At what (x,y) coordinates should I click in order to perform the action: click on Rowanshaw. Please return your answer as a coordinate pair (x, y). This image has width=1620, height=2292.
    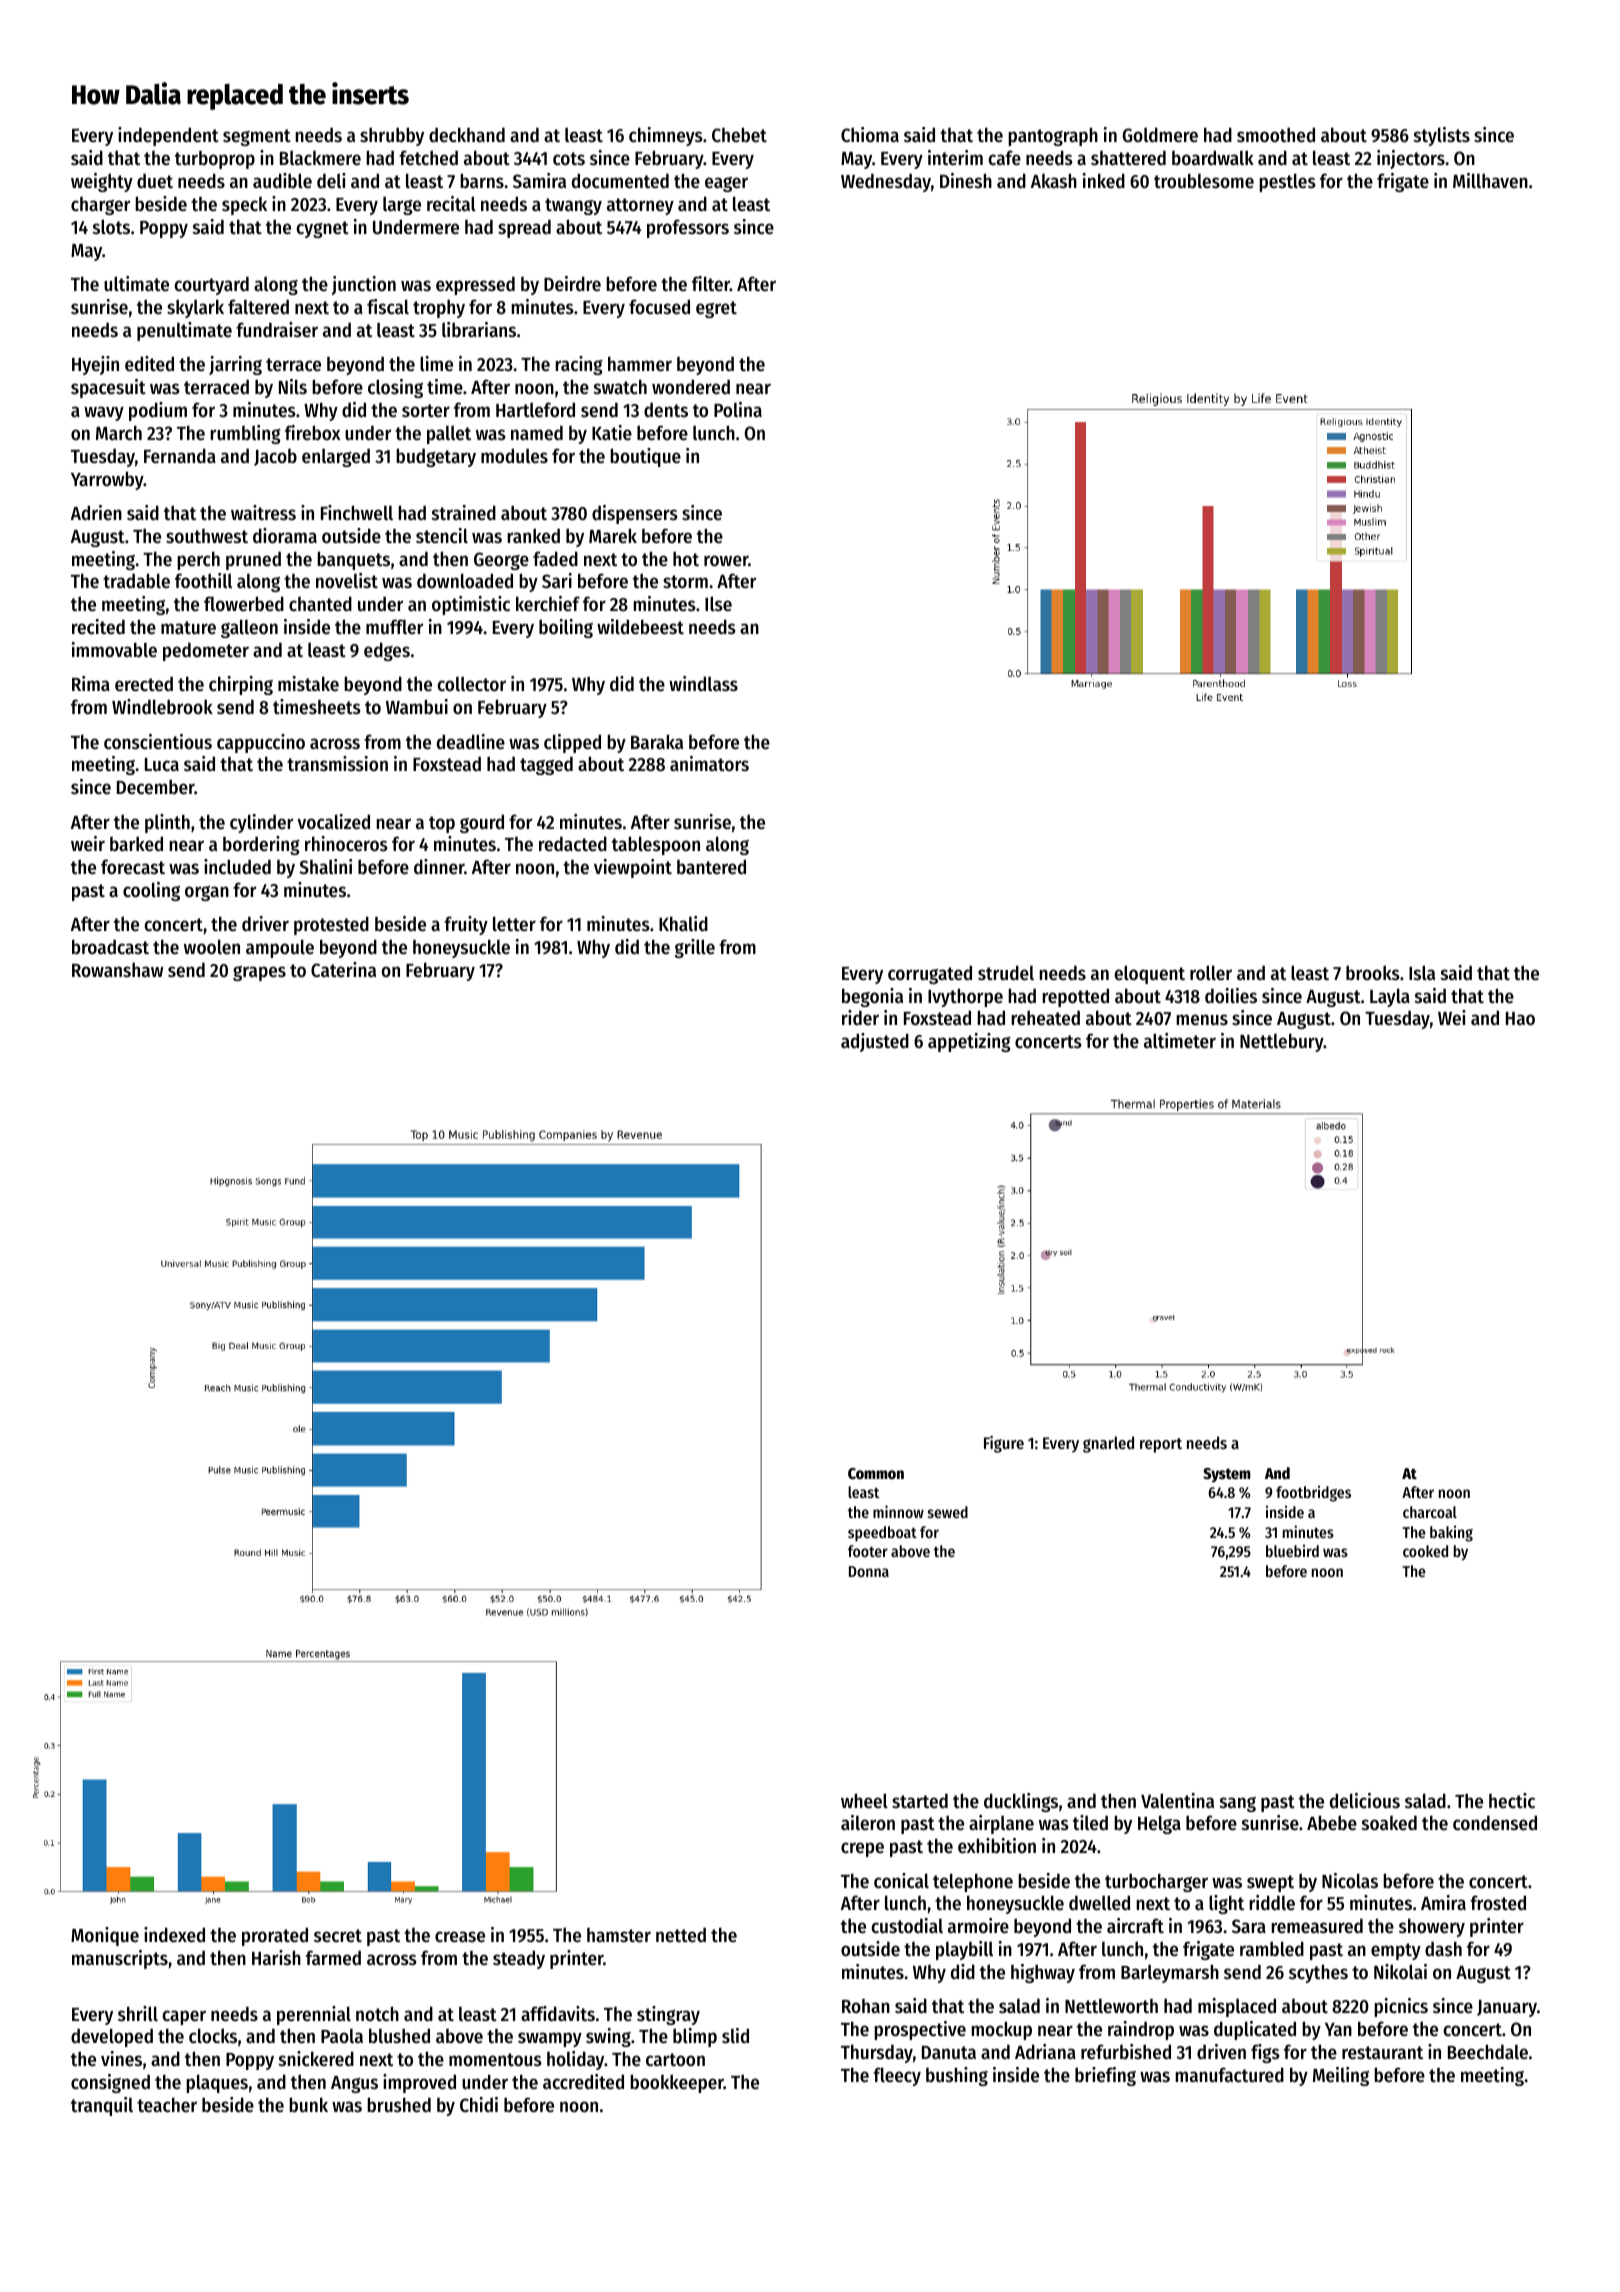
    Looking at the image, I should click on (117, 969).
